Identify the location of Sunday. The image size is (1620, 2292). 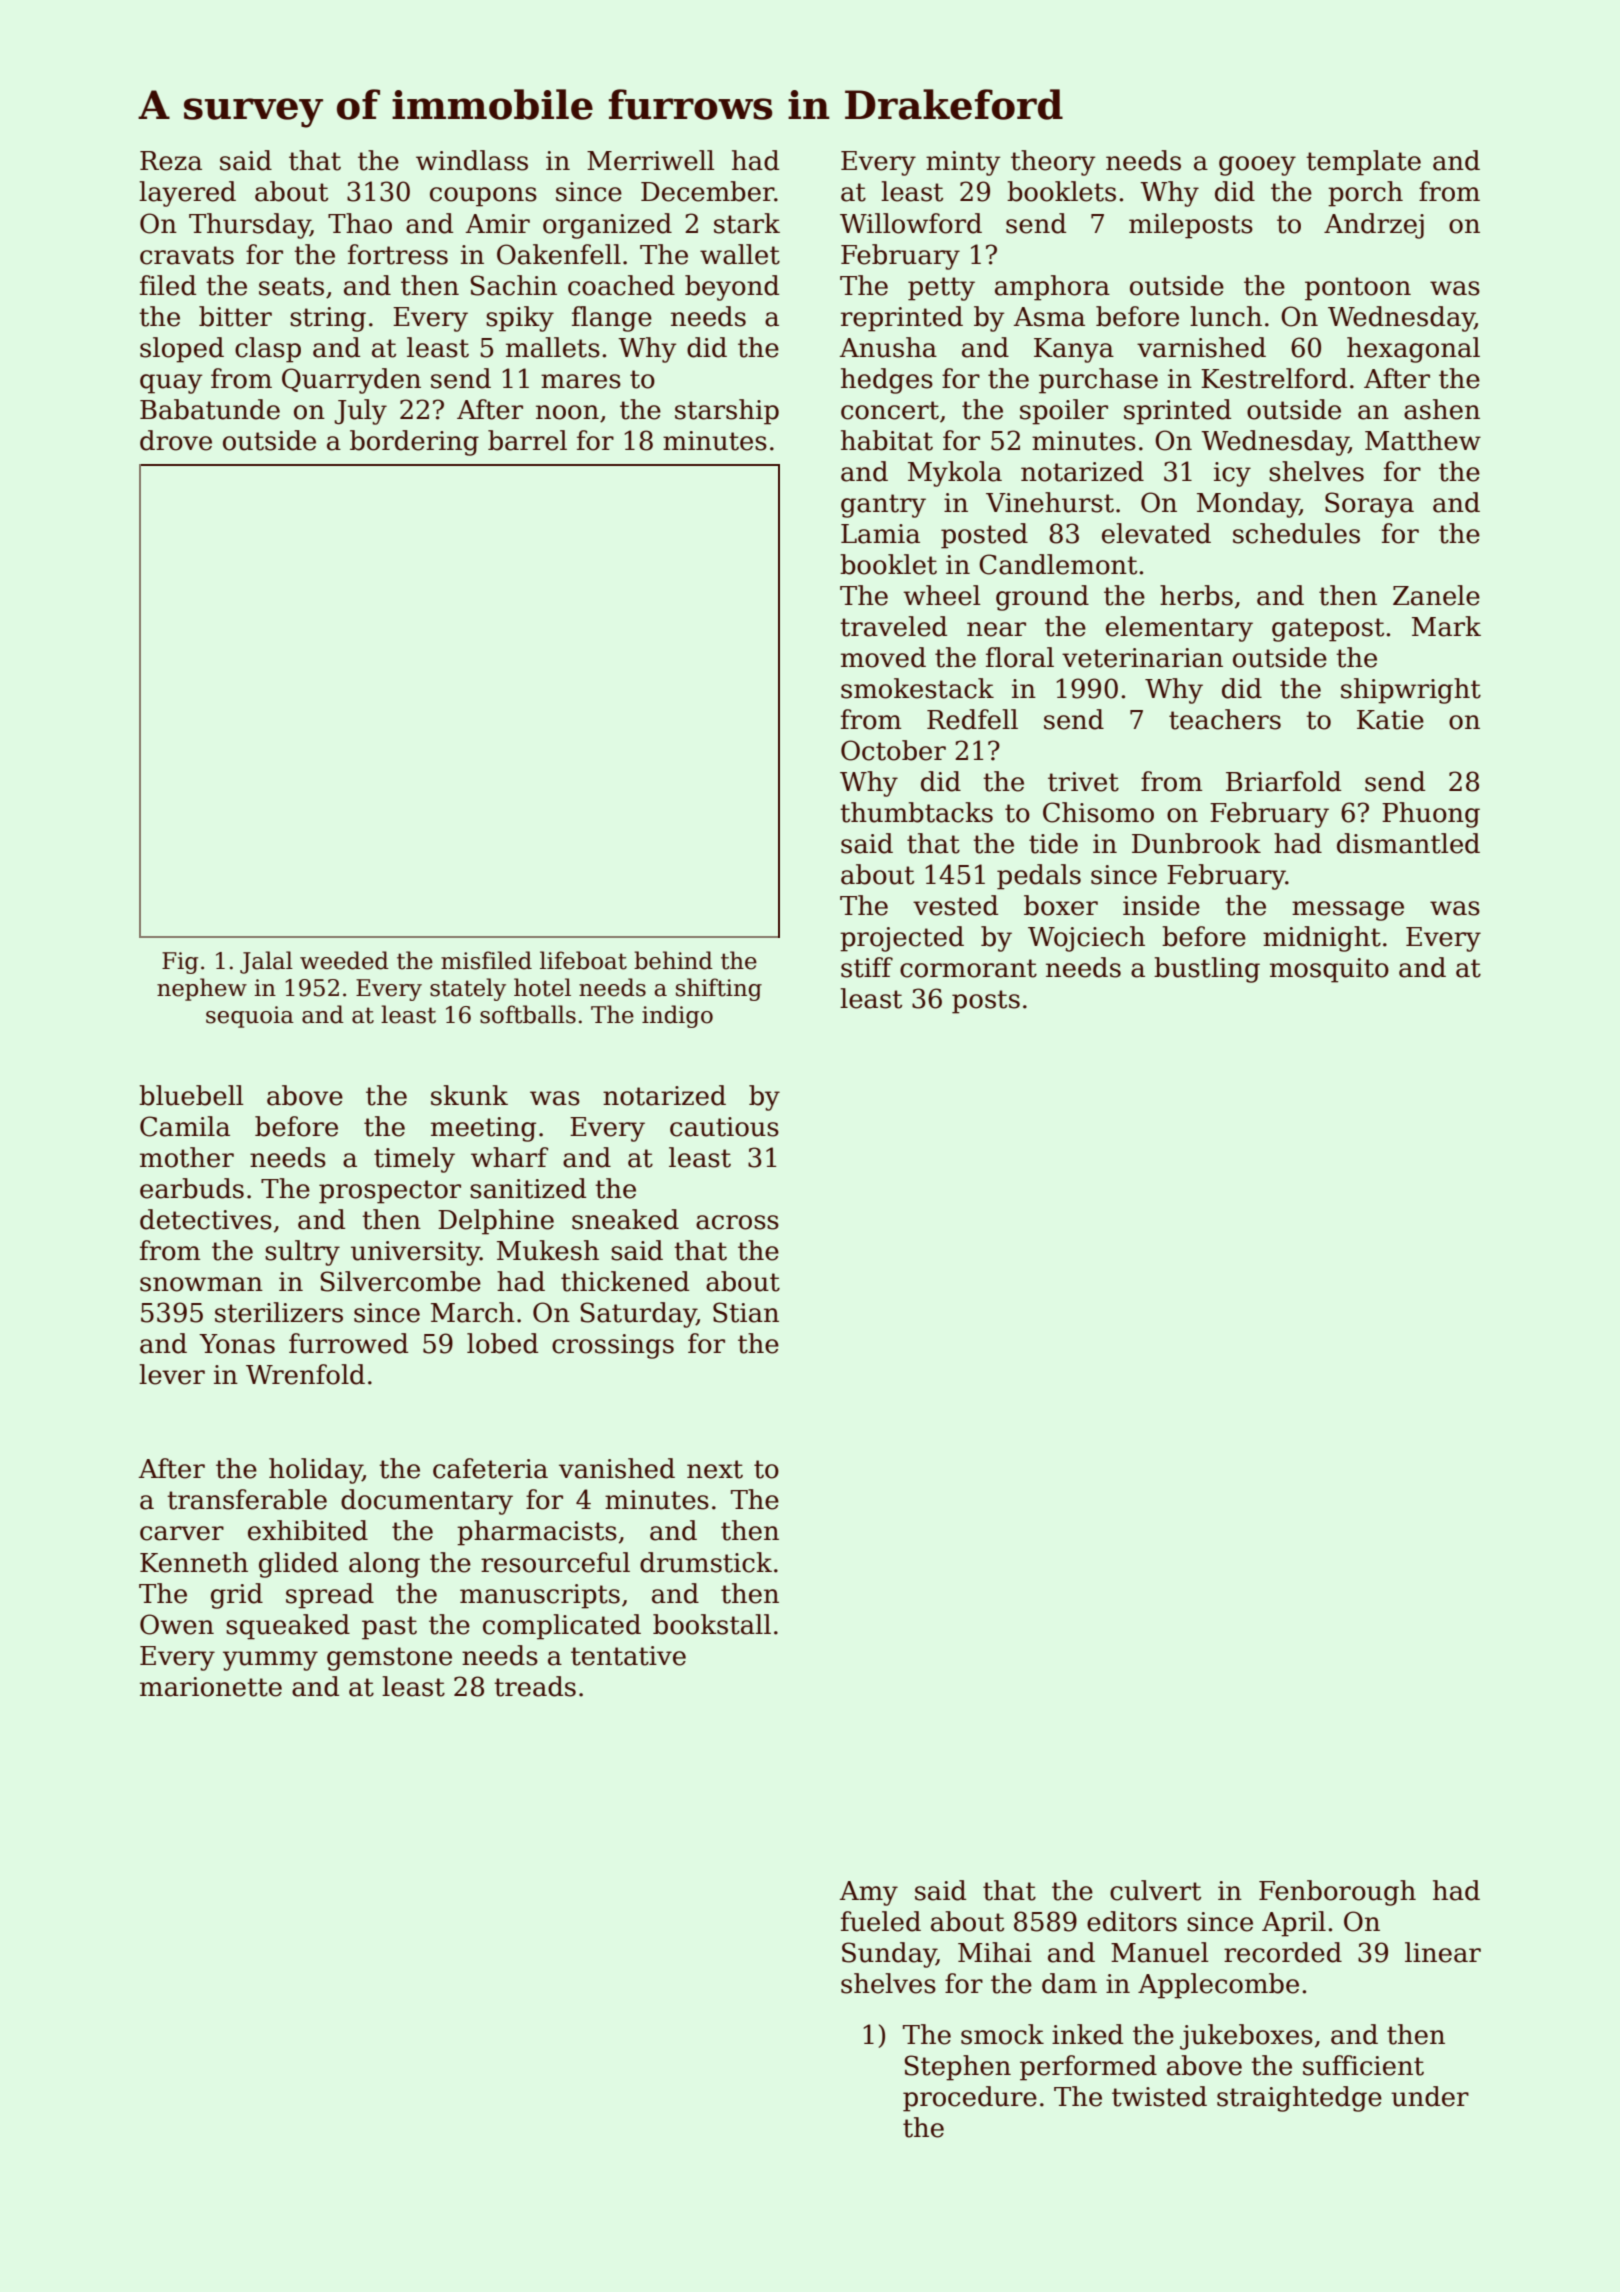
(889, 1955).
